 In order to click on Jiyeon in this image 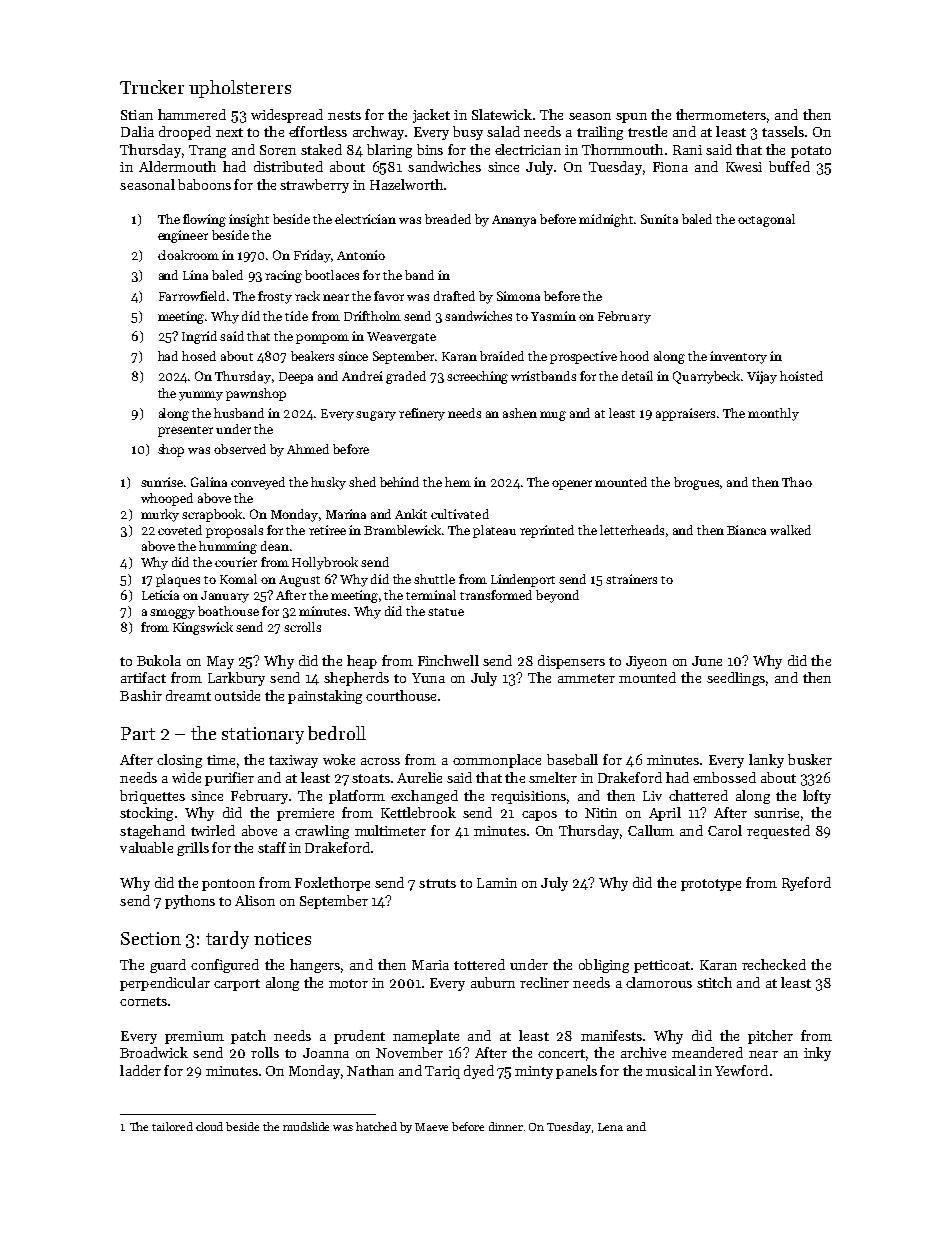, I will do `click(646, 662)`.
